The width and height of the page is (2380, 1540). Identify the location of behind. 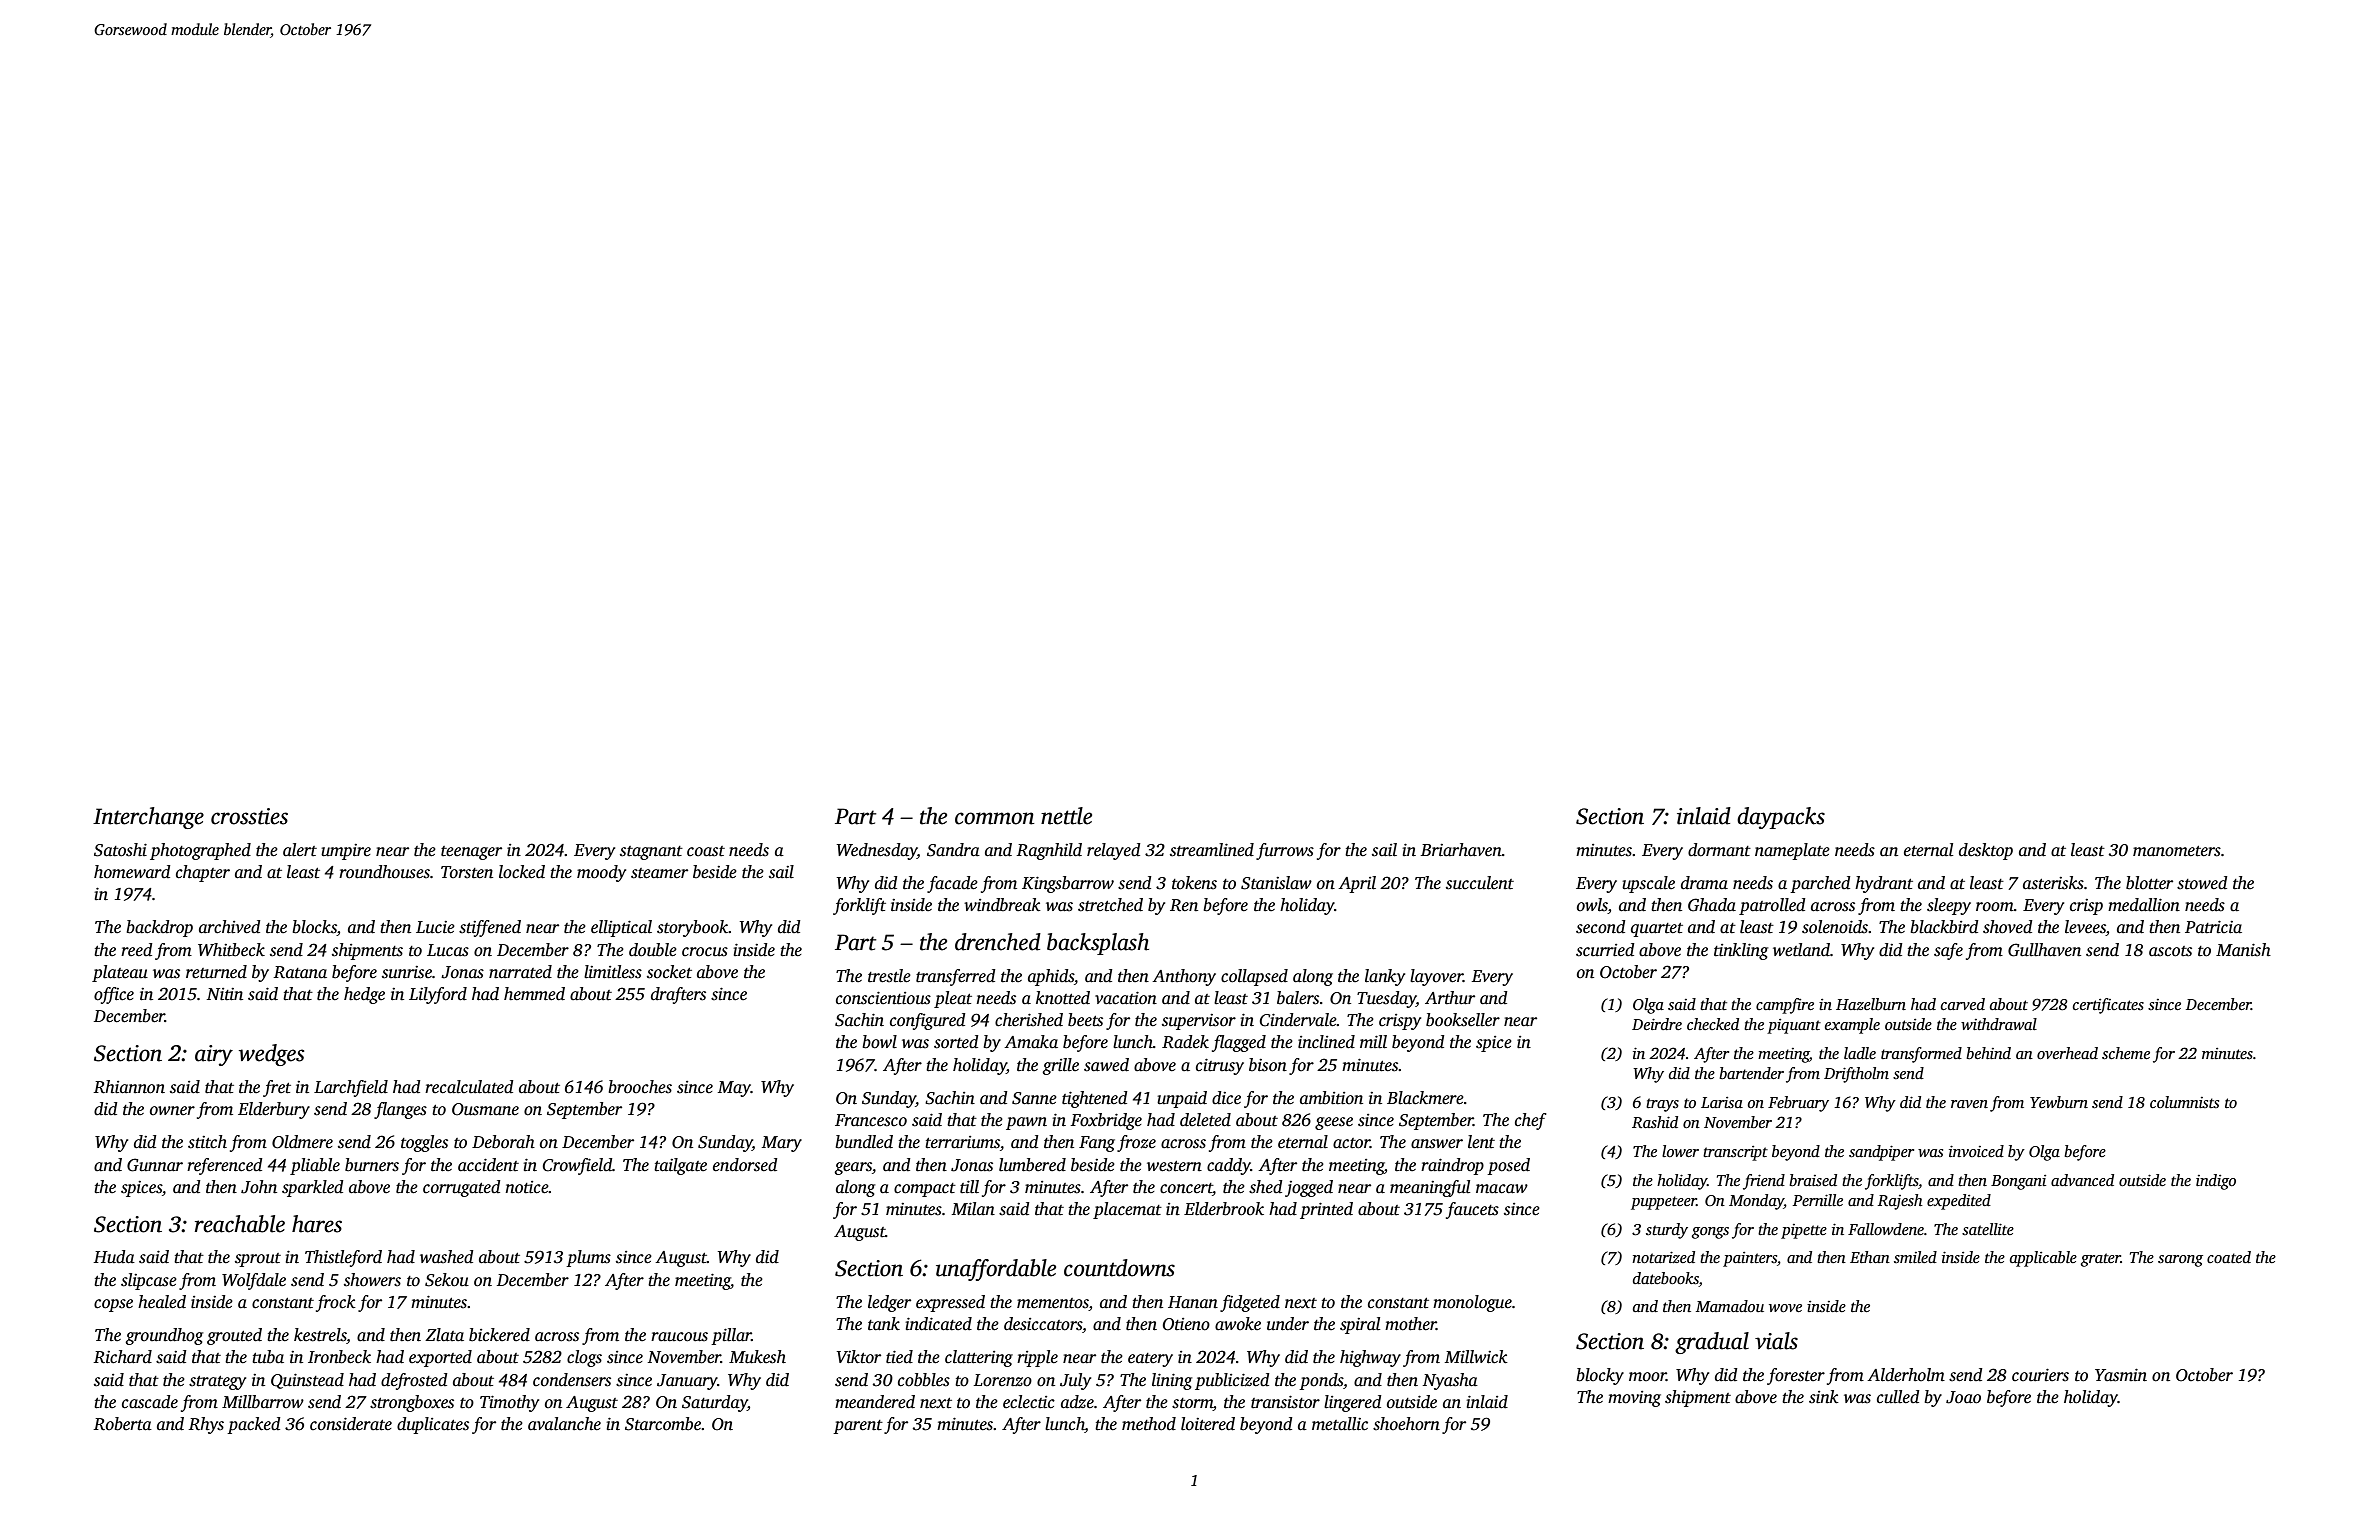
(1988, 1053).
